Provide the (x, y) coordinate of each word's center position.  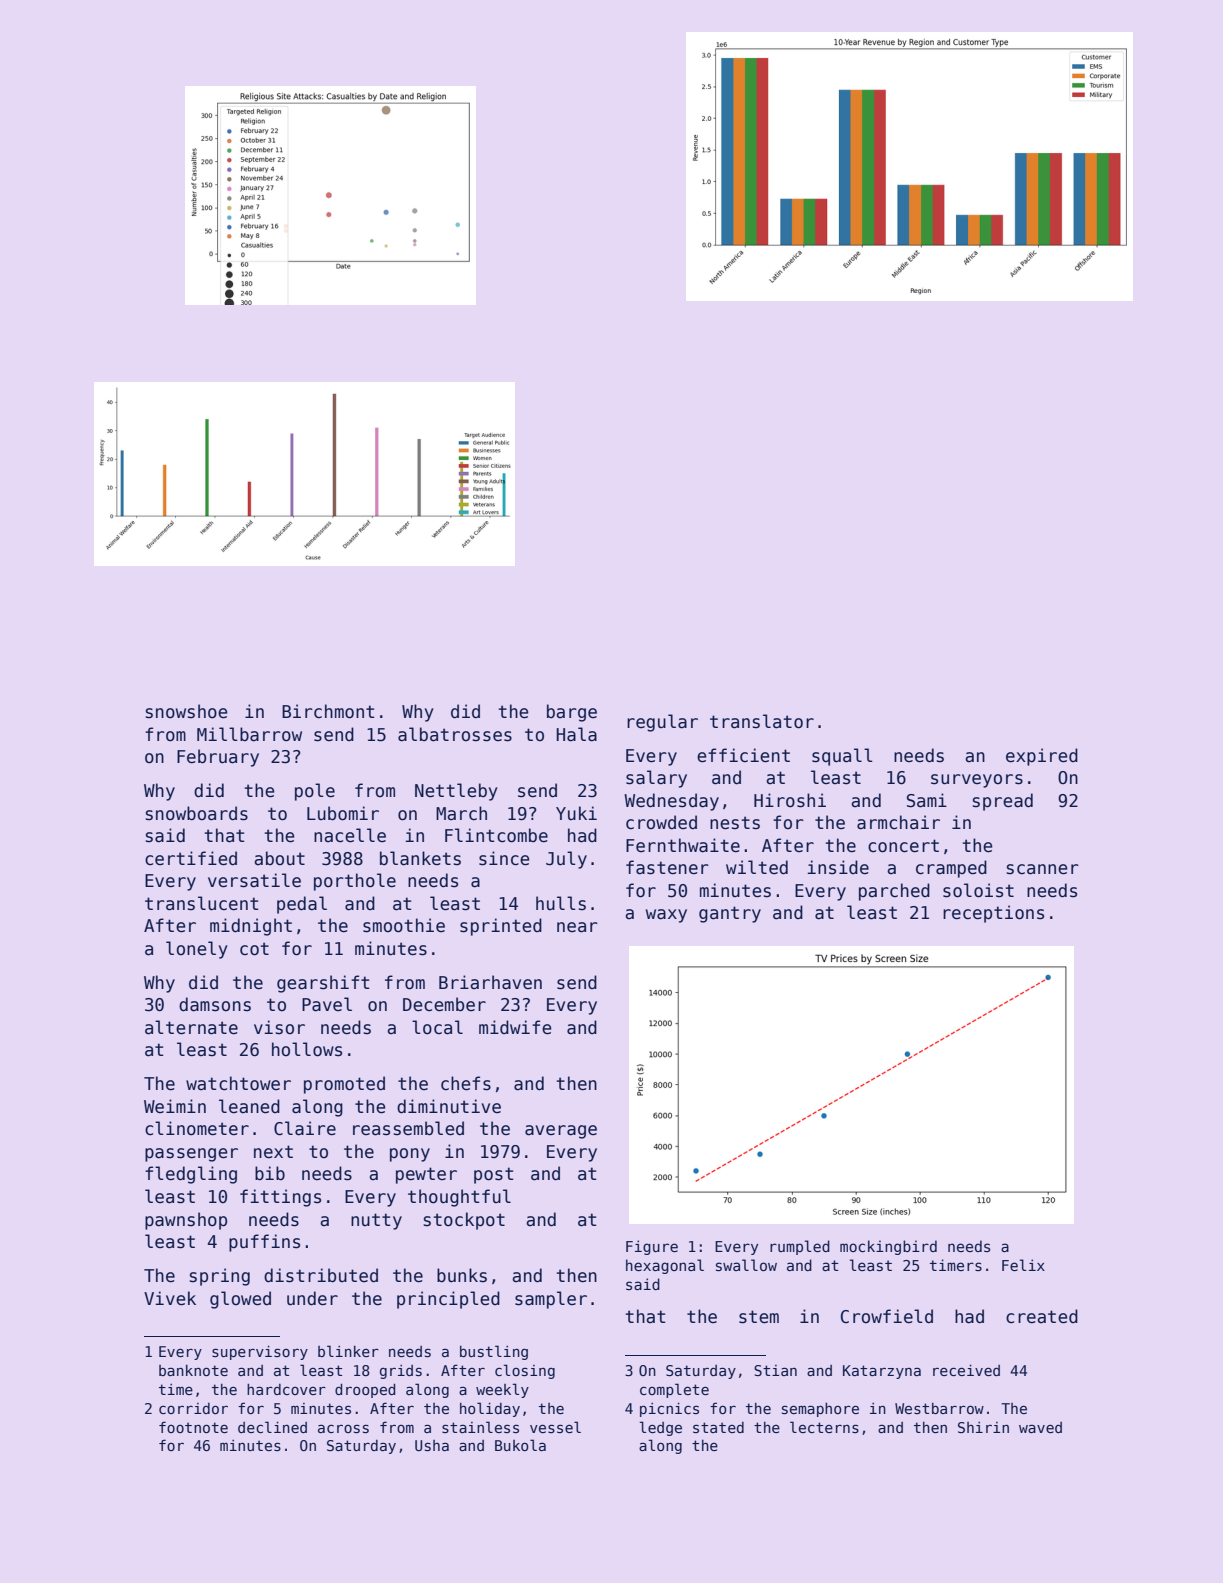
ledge (660, 1428)
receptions (993, 914)
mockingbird (888, 1247)
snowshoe (187, 711)
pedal (302, 905)
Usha (432, 1445)
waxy (666, 916)
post (494, 1175)
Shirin (983, 1427)
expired (1042, 757)
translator (762, 721)
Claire (305, 1128)
